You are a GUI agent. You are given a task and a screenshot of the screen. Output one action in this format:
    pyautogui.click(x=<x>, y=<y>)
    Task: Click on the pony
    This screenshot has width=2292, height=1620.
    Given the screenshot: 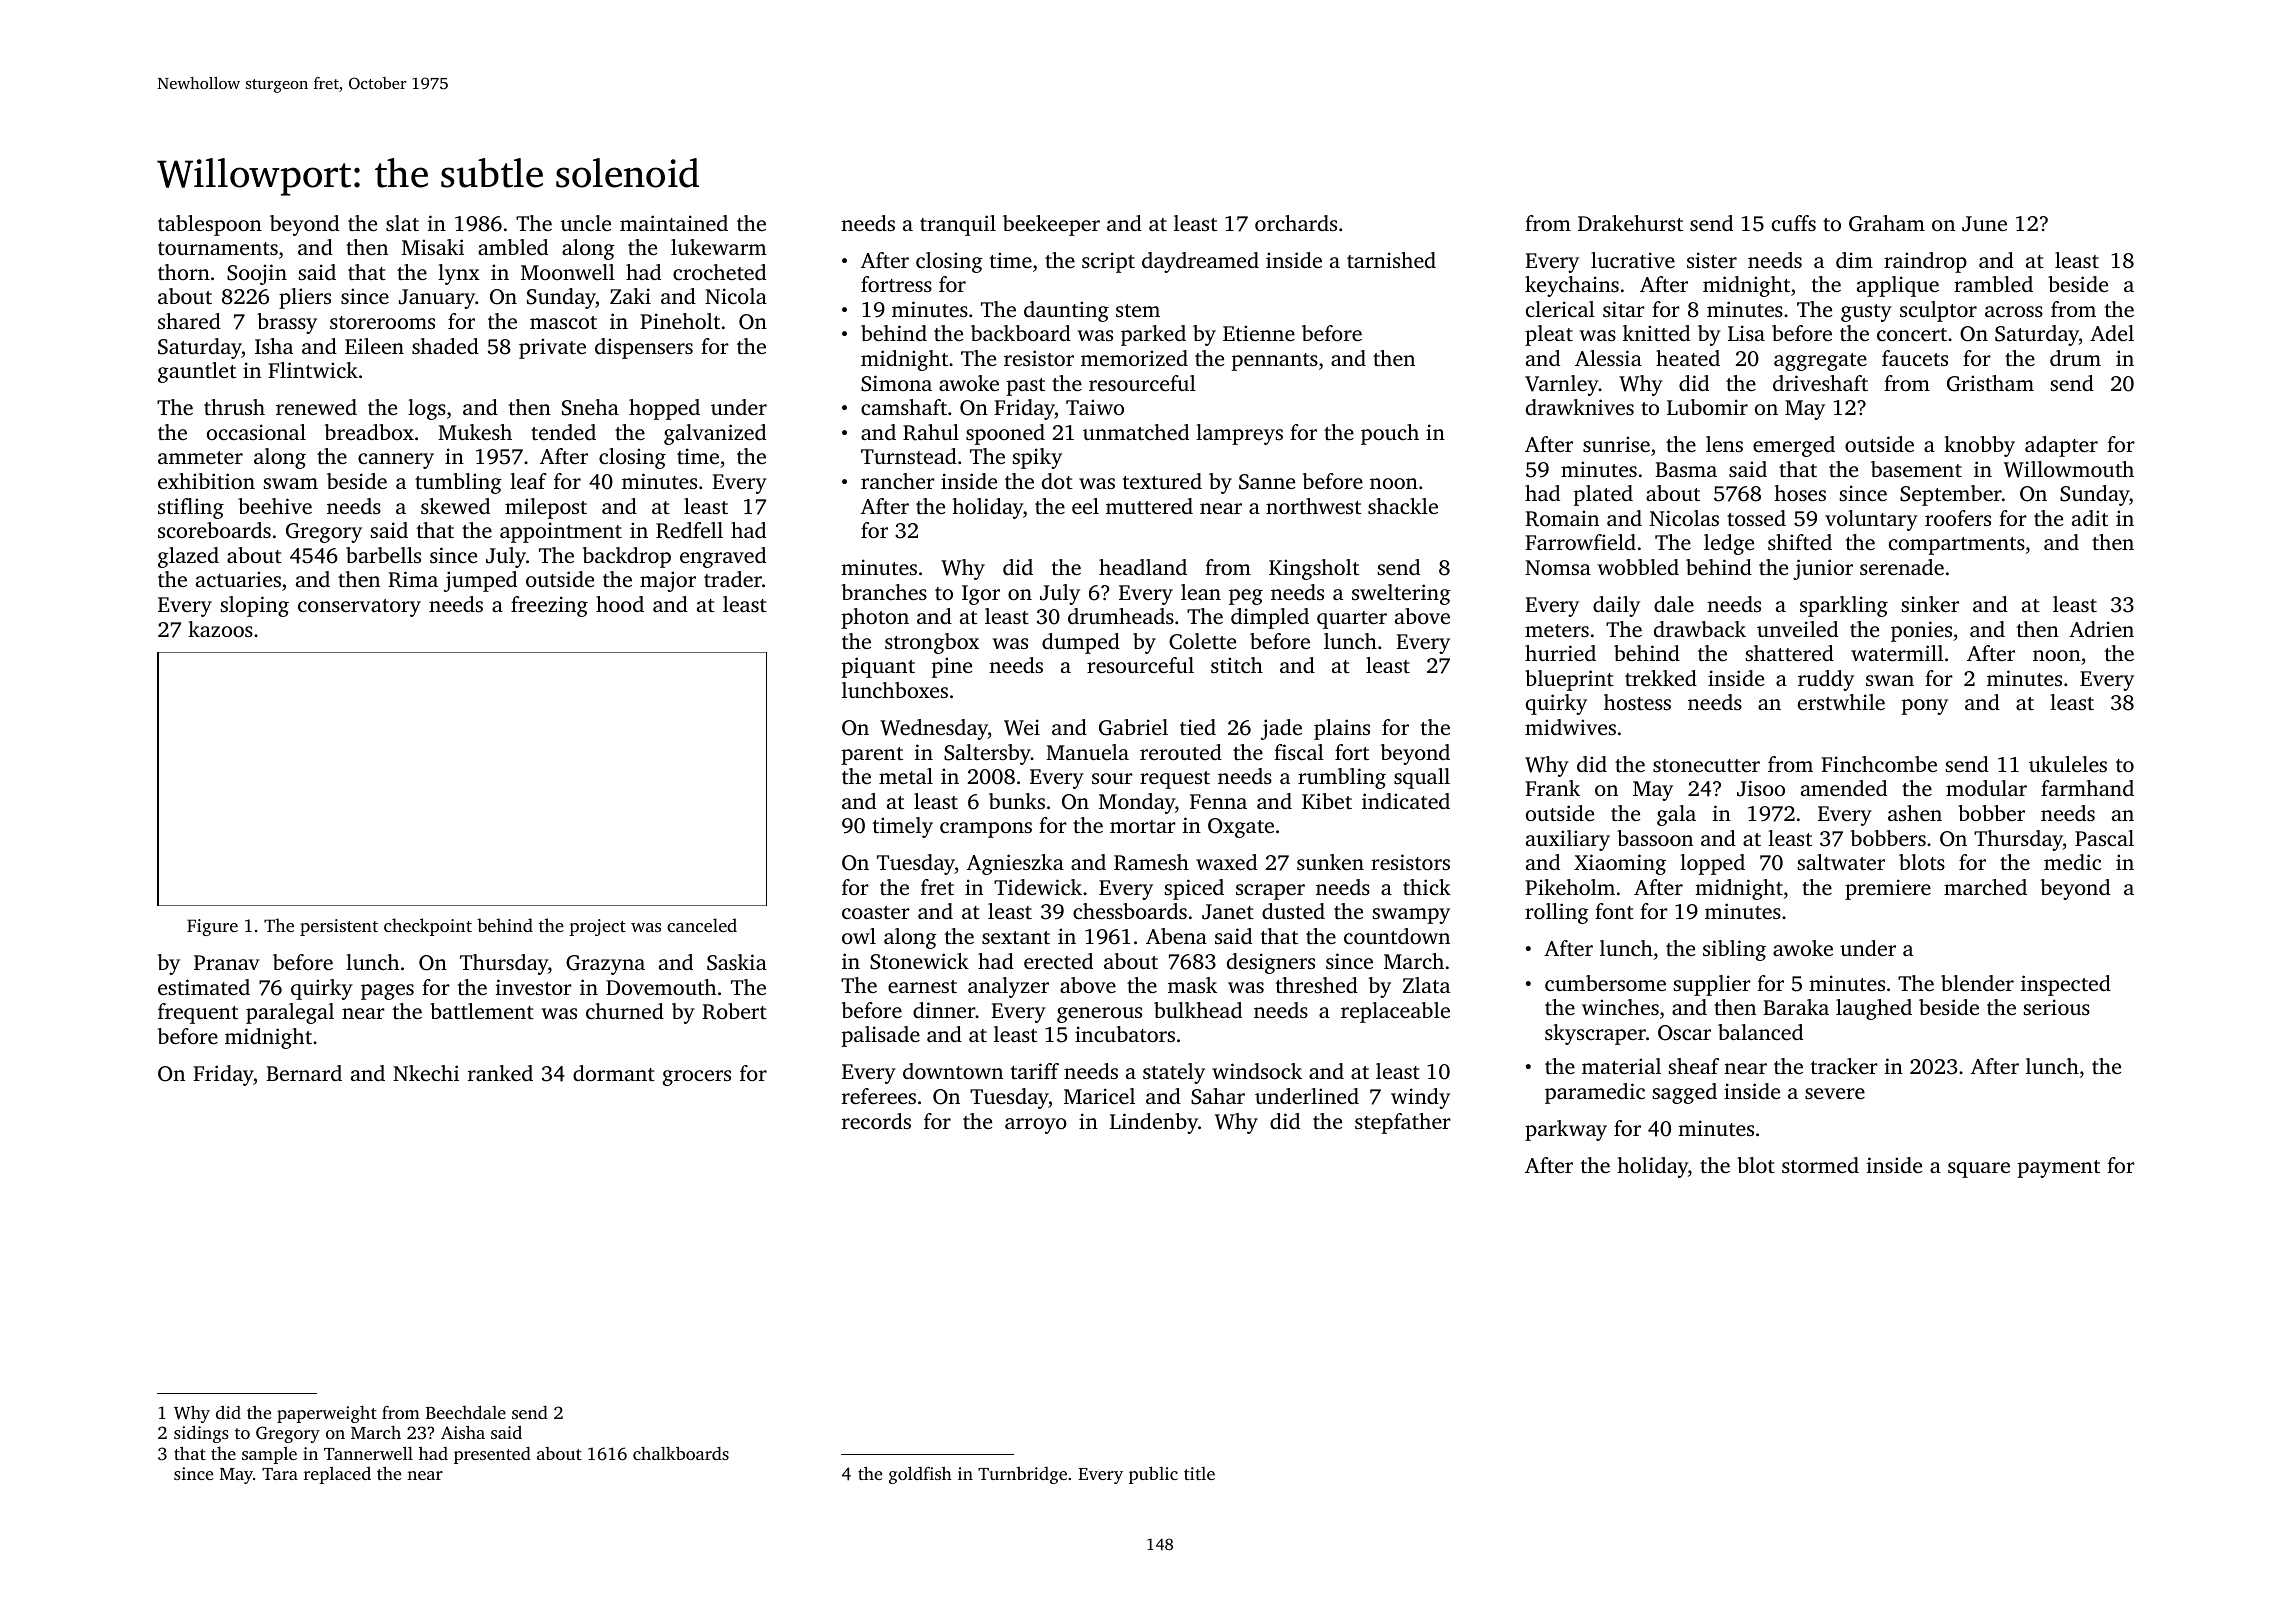 What is the action you would take?
    pyautogui.click(x=1925, y=707)
